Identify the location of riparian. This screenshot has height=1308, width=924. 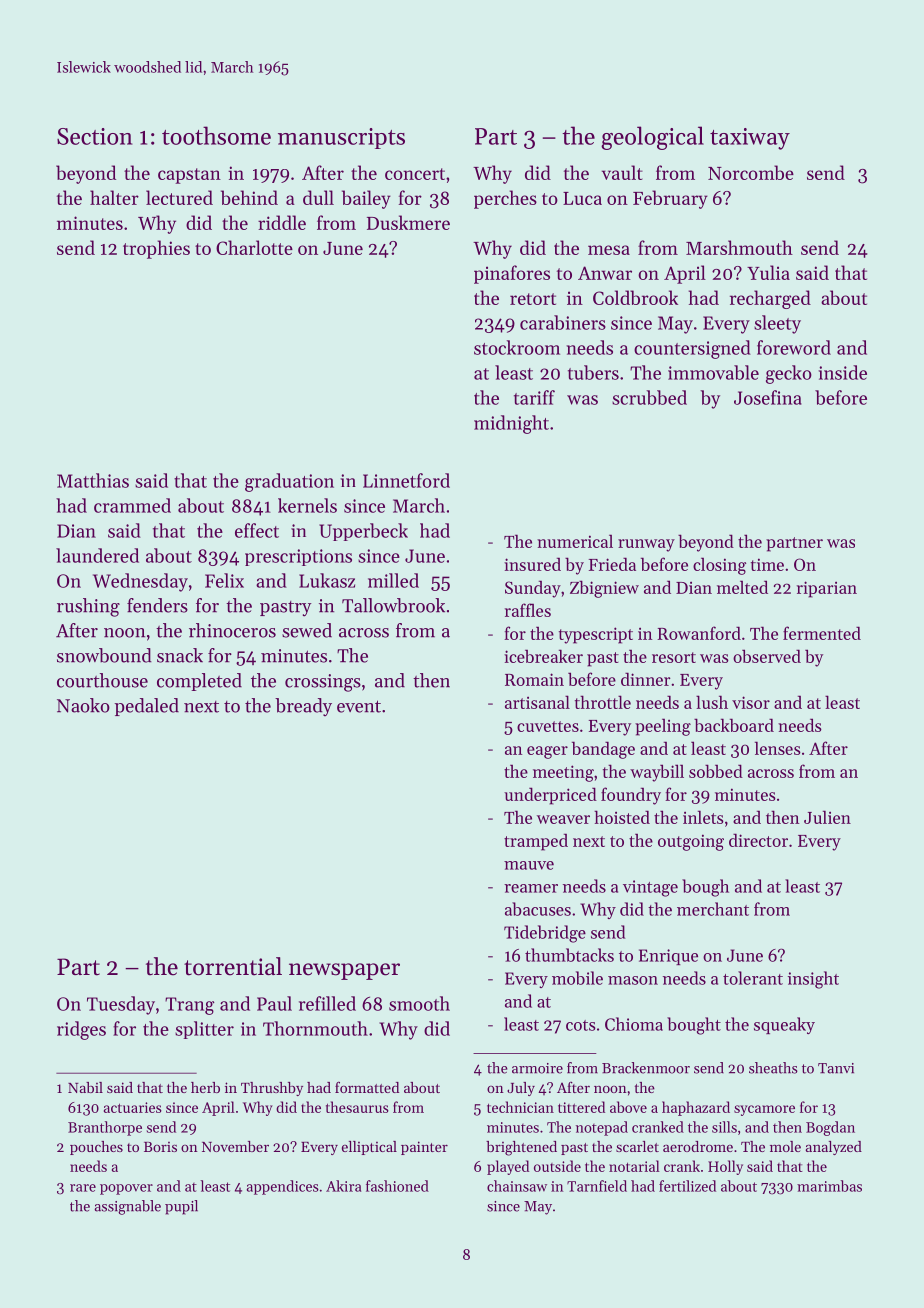
(827, 589).
